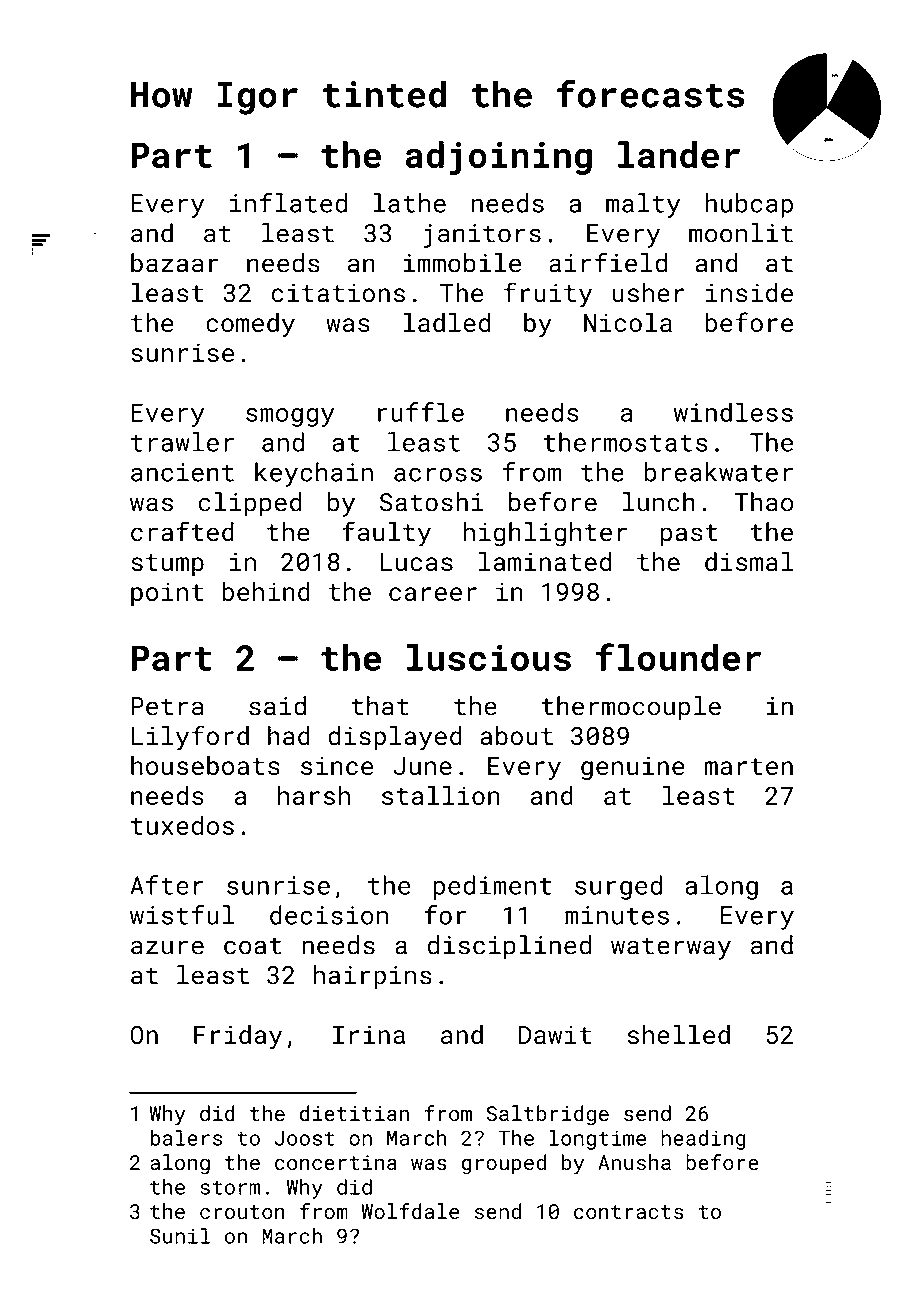  Describe the element at coordinates (446, 322) in the page. I see `ladled` at that location.
